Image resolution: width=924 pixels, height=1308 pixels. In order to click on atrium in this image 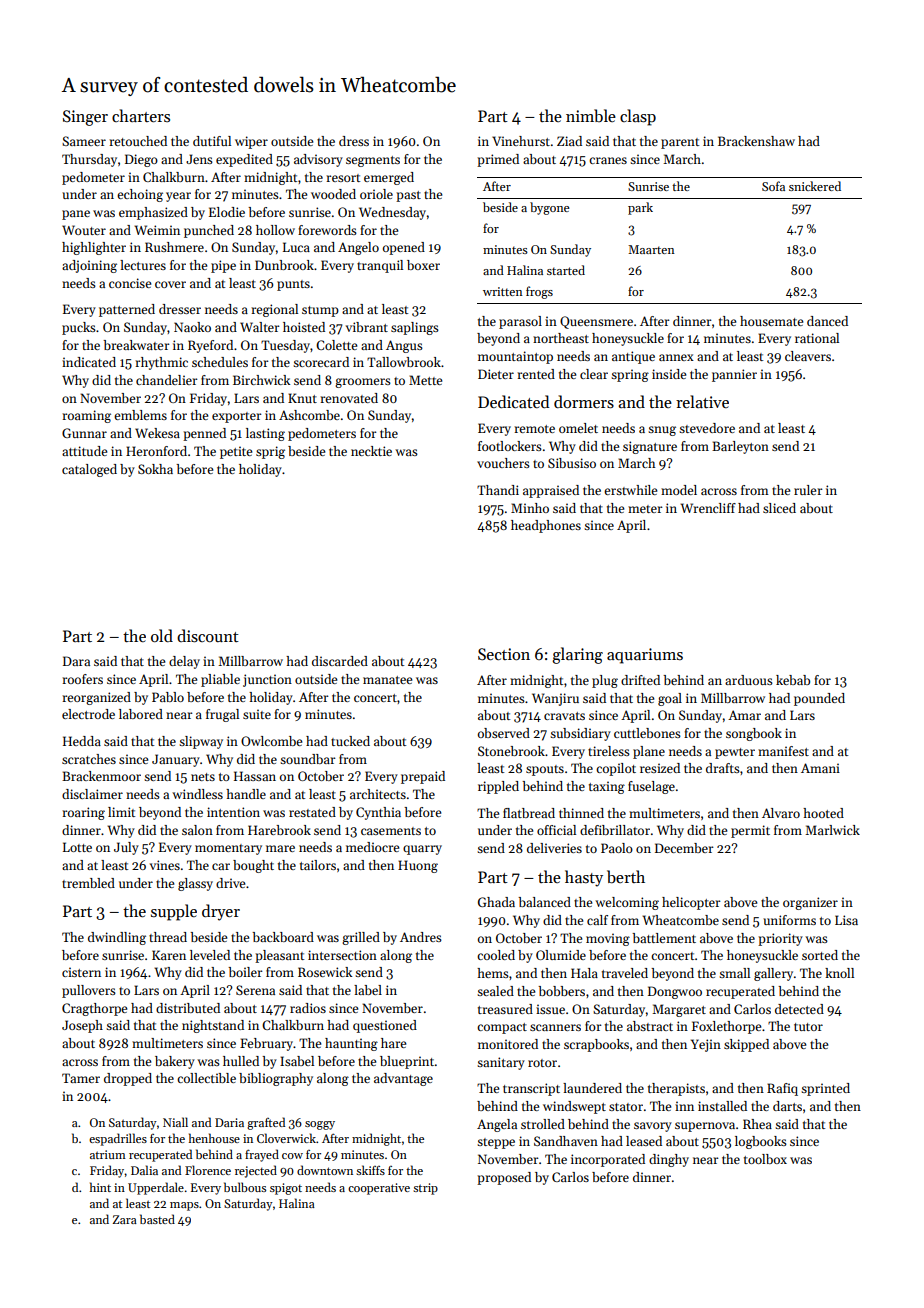, I will do `click(108, 1154)`.
